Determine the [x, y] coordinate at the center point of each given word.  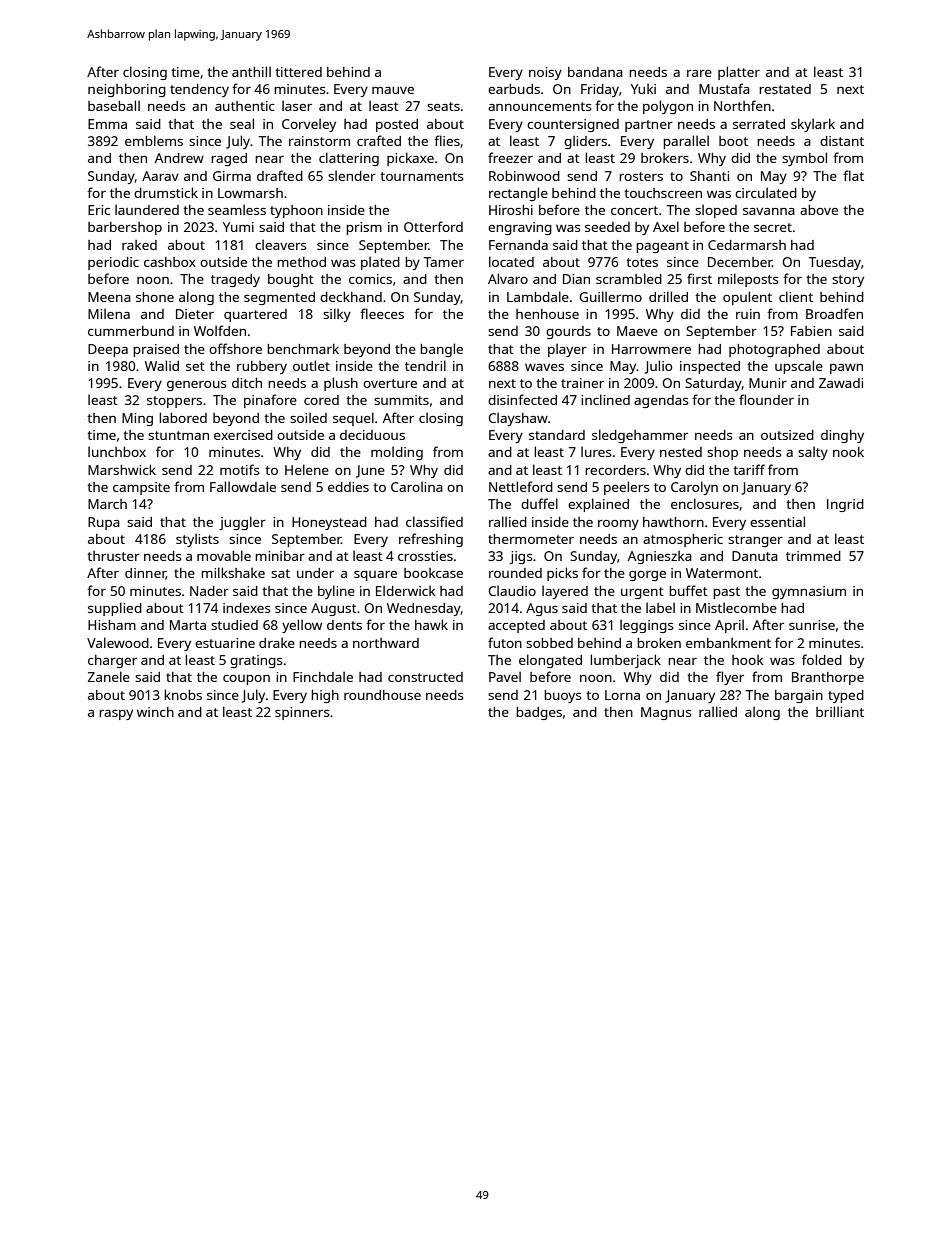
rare [699, 73]
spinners [302, 713]
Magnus [666, 713]
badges [539, 713]
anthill [251, 71]
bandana [595, 72]
